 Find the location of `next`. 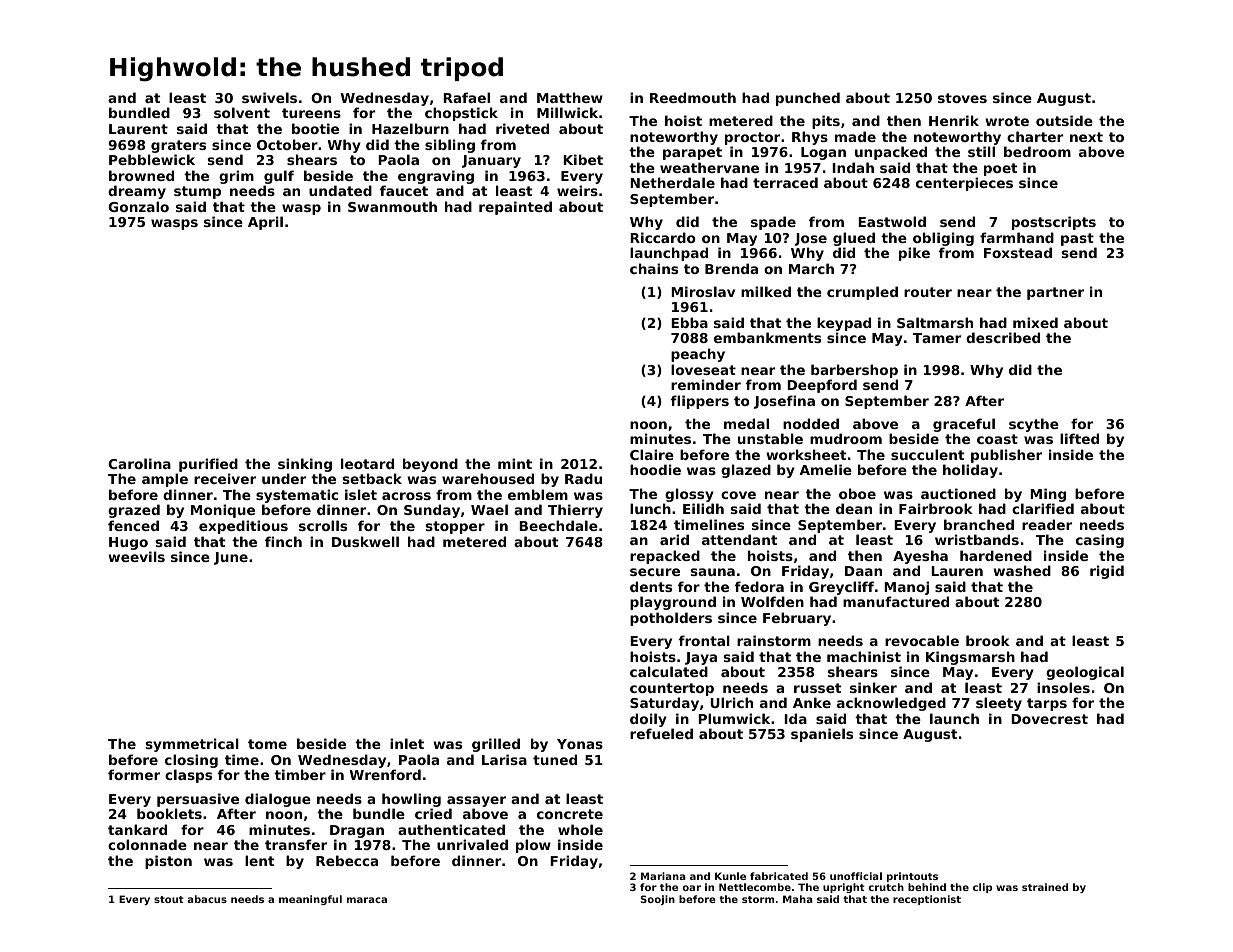

next is located at coordinates (1086, 137).
